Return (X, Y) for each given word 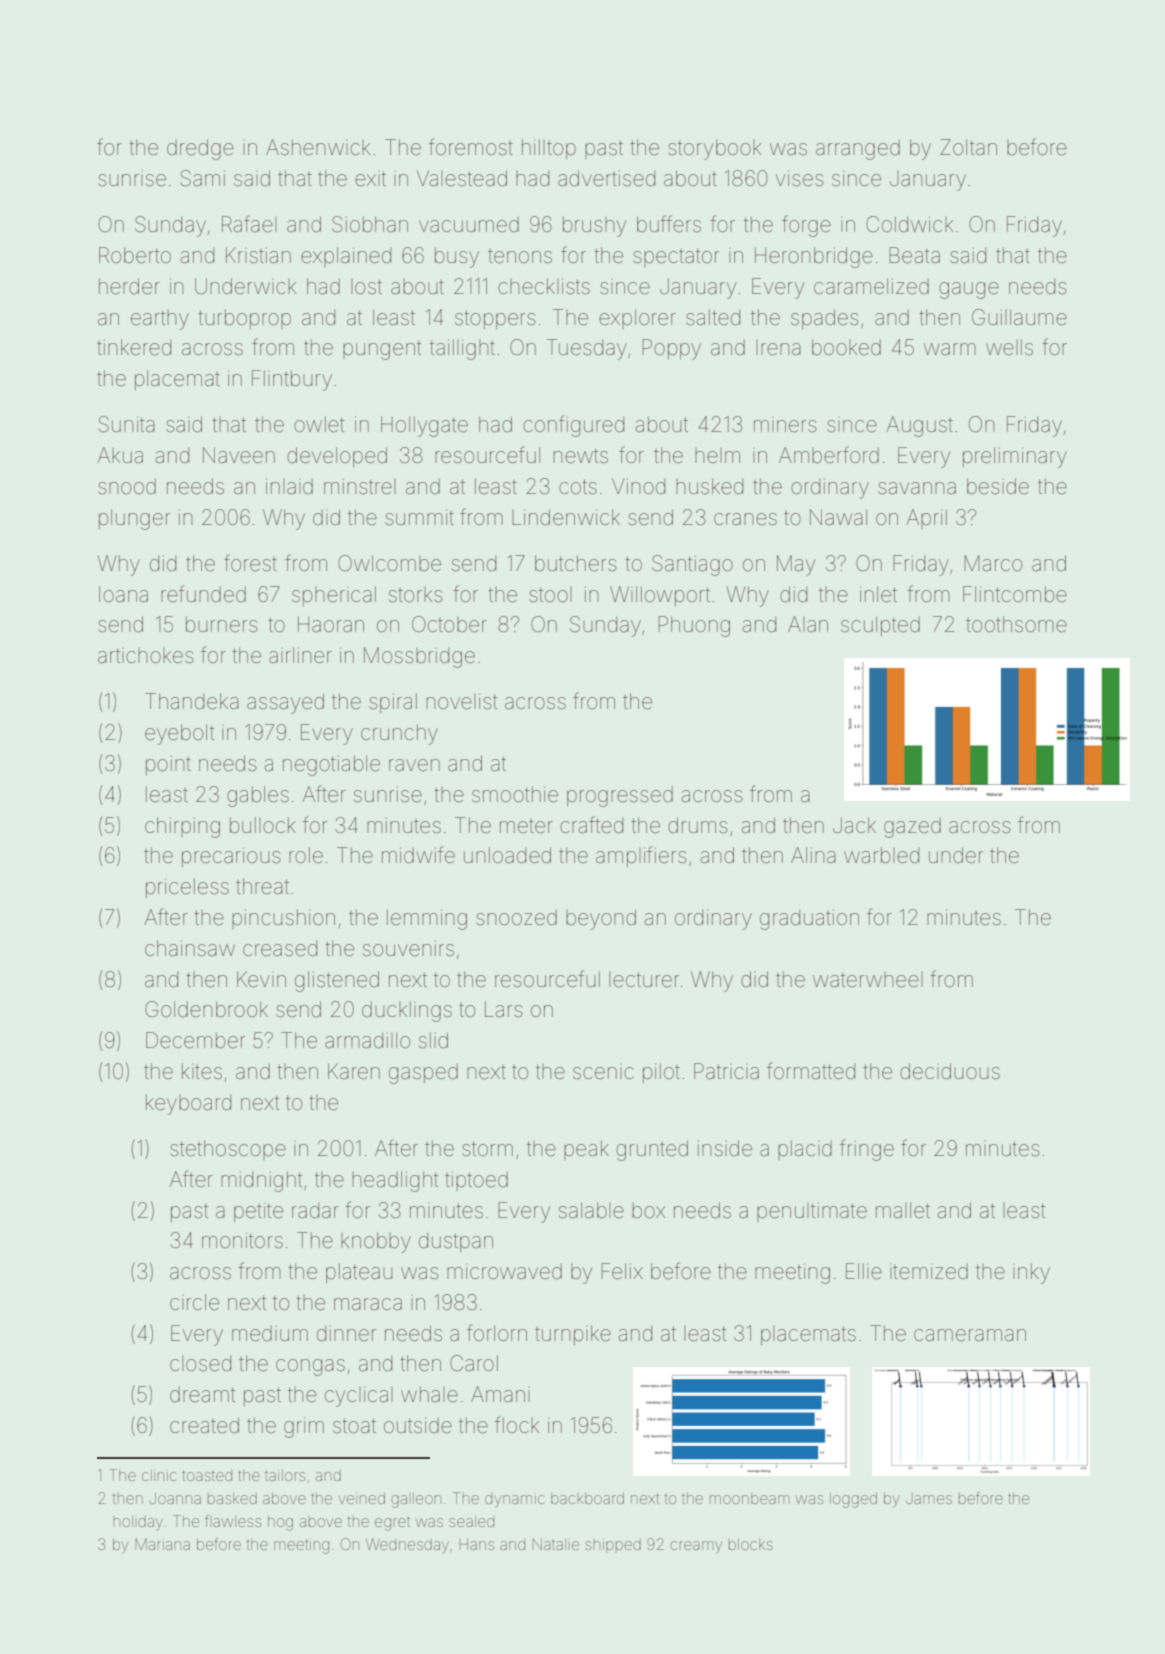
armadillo (367, 1040)
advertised (606, 178)
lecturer (644, 980)
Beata (914, 255)
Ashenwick (318, 147)
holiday (138, 1523)
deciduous (950, 1071)
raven (414, 765)
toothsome (1016, 624)
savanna (917, 488)
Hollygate (424, 426)
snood (127, 486)
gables (258, 796)
